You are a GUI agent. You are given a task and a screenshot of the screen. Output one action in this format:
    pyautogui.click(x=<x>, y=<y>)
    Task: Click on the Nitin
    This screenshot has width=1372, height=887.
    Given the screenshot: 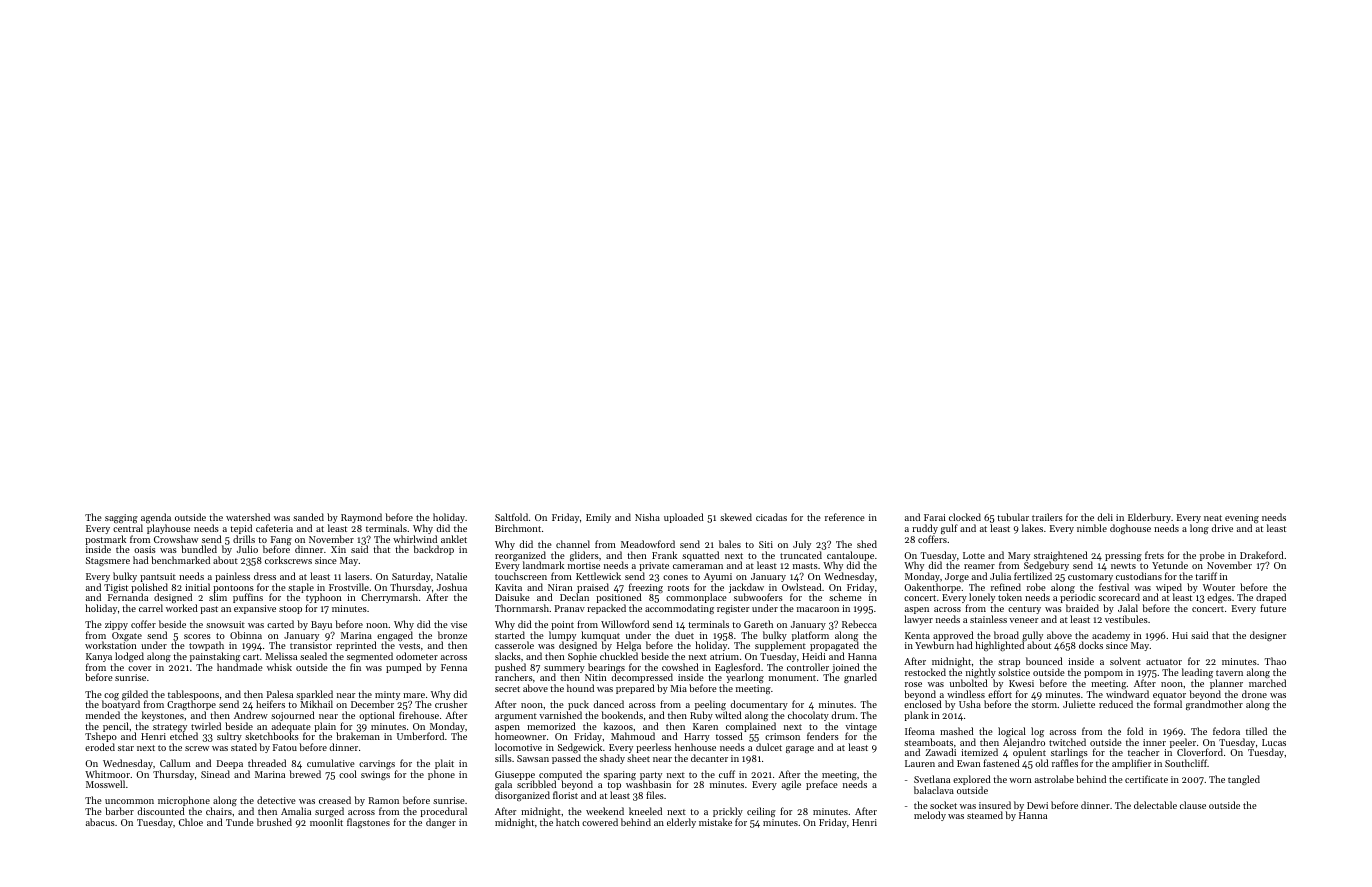 What is the action you would take?
    pyautogui.click(x=596, y=677)
